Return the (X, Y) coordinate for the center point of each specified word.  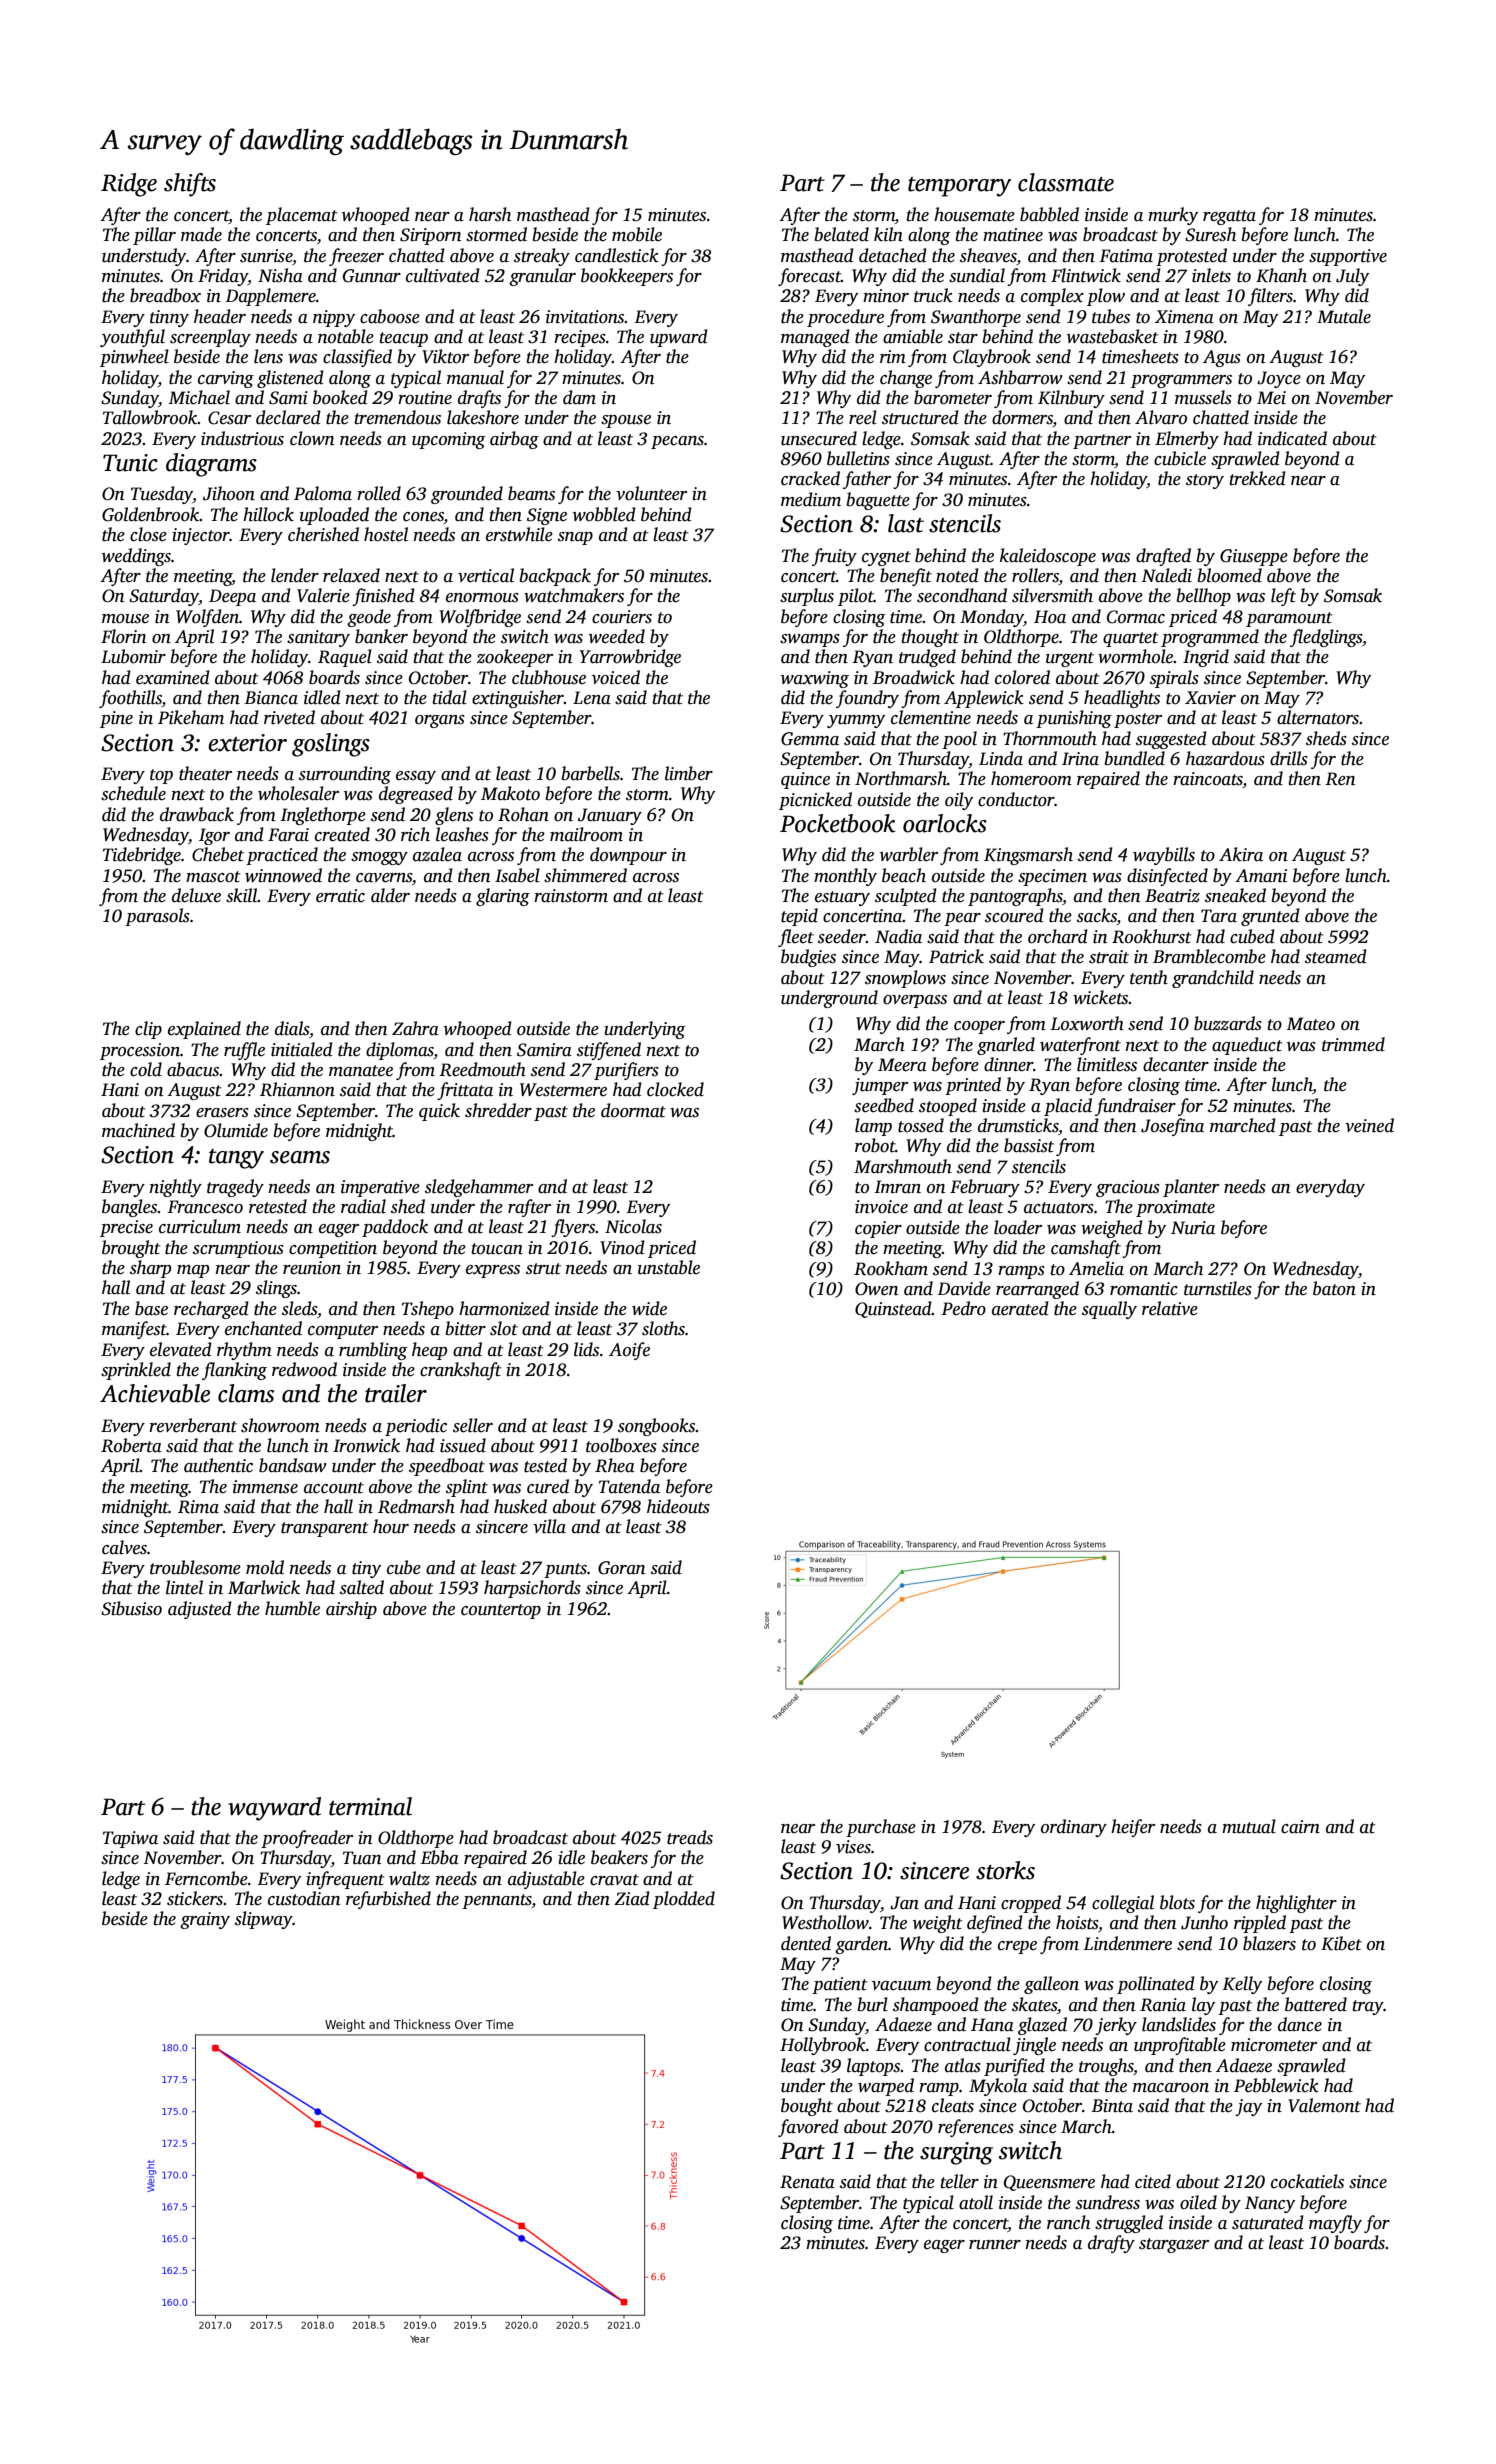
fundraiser (1135, 1107)
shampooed (936, 2006)
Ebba (439, 1857)
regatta (1229, 217)
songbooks (656, 1427)
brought (131, 1249)
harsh (490, 214)
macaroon (1171, 2088)
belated (841, 234)
